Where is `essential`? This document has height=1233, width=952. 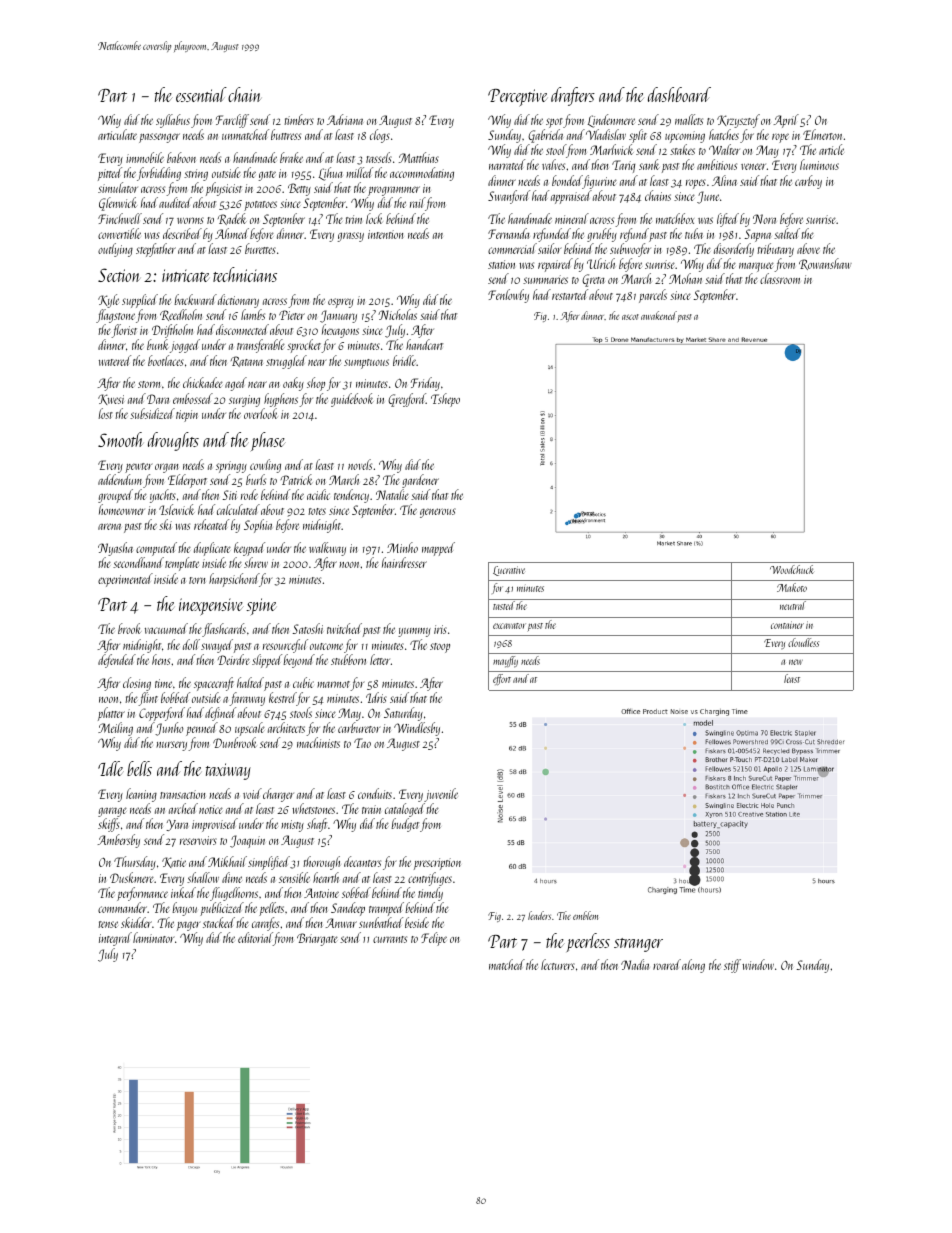 essential is located at coordinates (201, 94).
